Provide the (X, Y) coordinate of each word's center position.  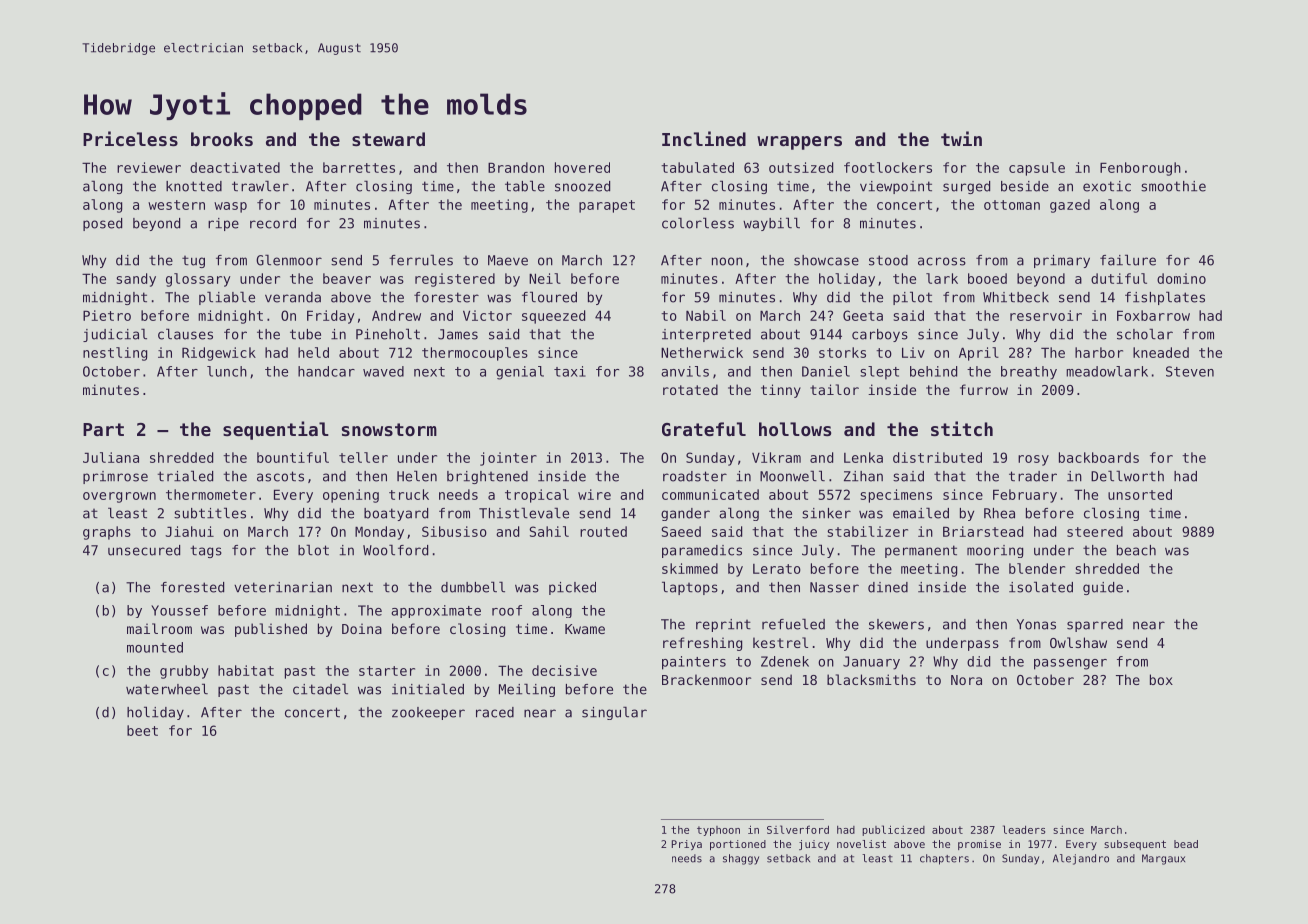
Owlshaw (1078, 642)
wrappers (799, 143)
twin (961, 138)
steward (388, 139)
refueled (793, 624)
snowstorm (389, 429)
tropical (537, 496)
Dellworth (1127, 476)
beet (142, 730)
